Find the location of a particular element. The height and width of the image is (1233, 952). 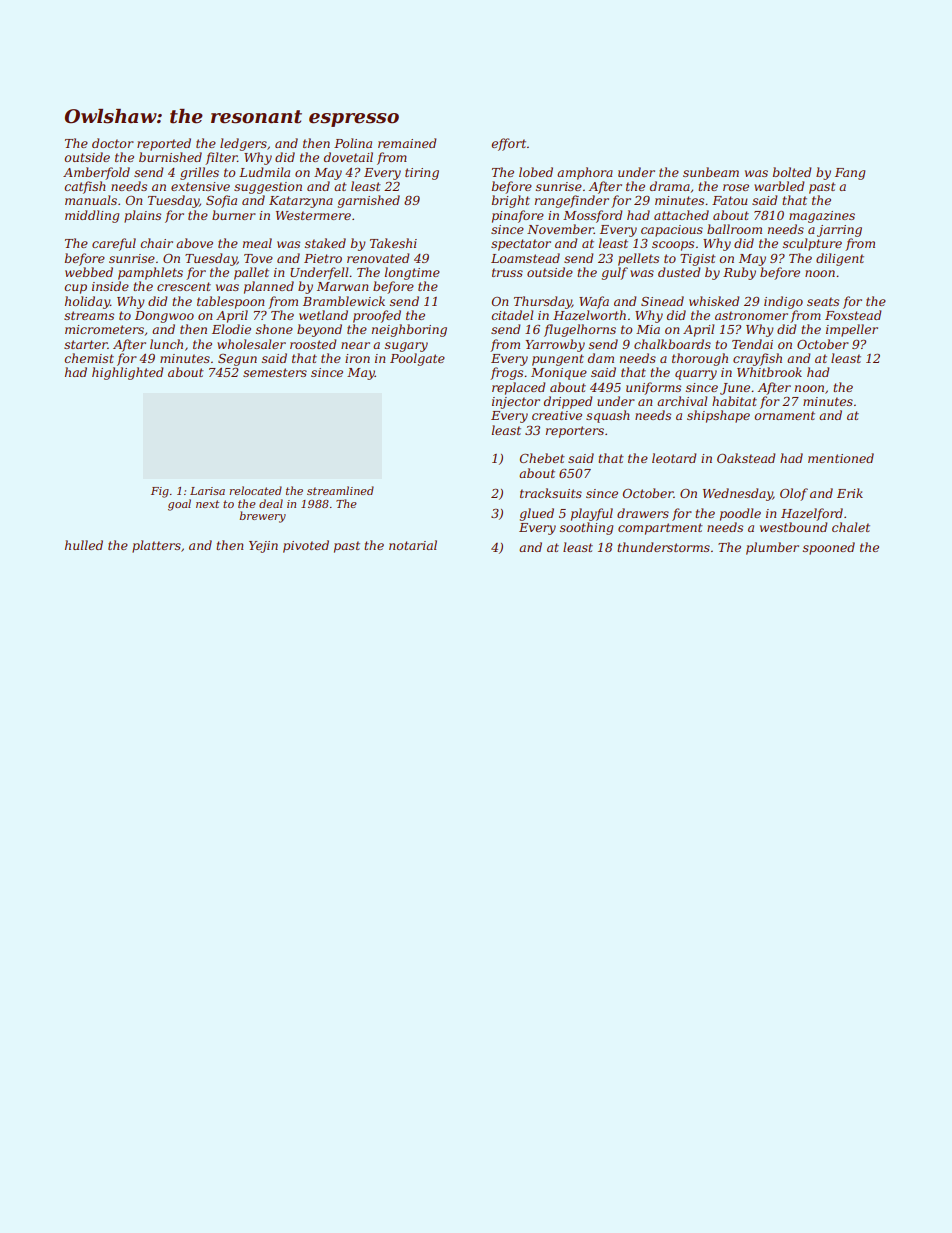

effort is located at coordinates (508, 144).
